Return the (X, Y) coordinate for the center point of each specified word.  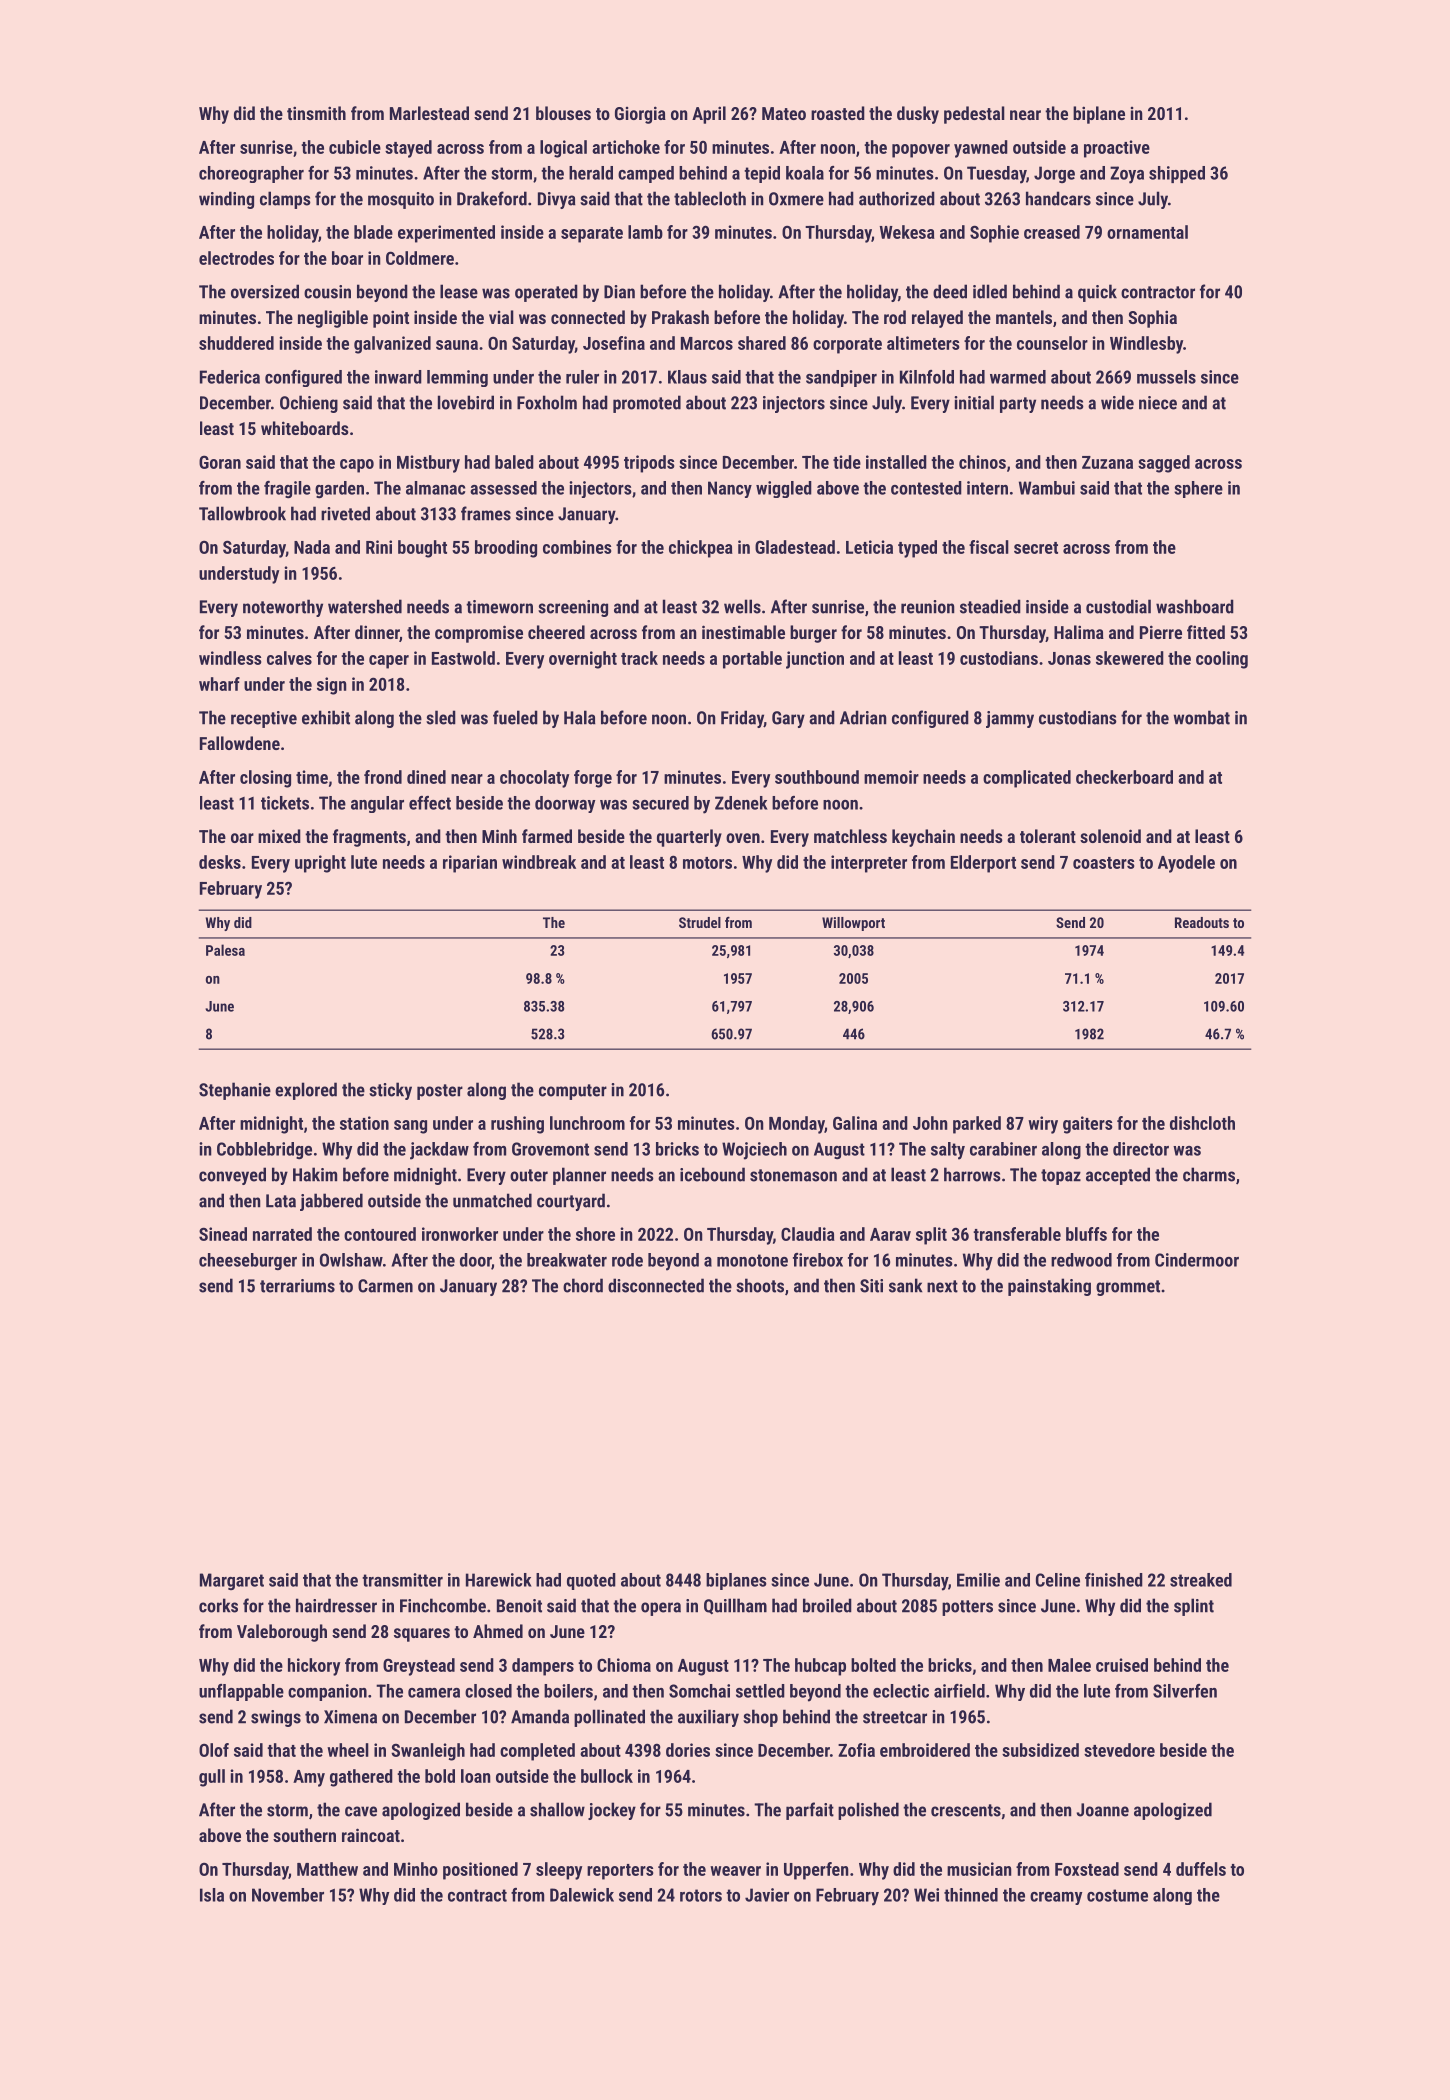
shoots (760, 1285)
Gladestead (795, 547)
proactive (1117, 149)
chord (583, 1285)
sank (905, 1285)
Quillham (735, 1606)
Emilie (978, 1580)
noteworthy (283, 608)
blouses (563, 113)
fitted (1206, 632)
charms (1209, 1174)
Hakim (315, 1174)
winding (226, 200)
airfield (959, 1691)
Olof (214, 1750)
